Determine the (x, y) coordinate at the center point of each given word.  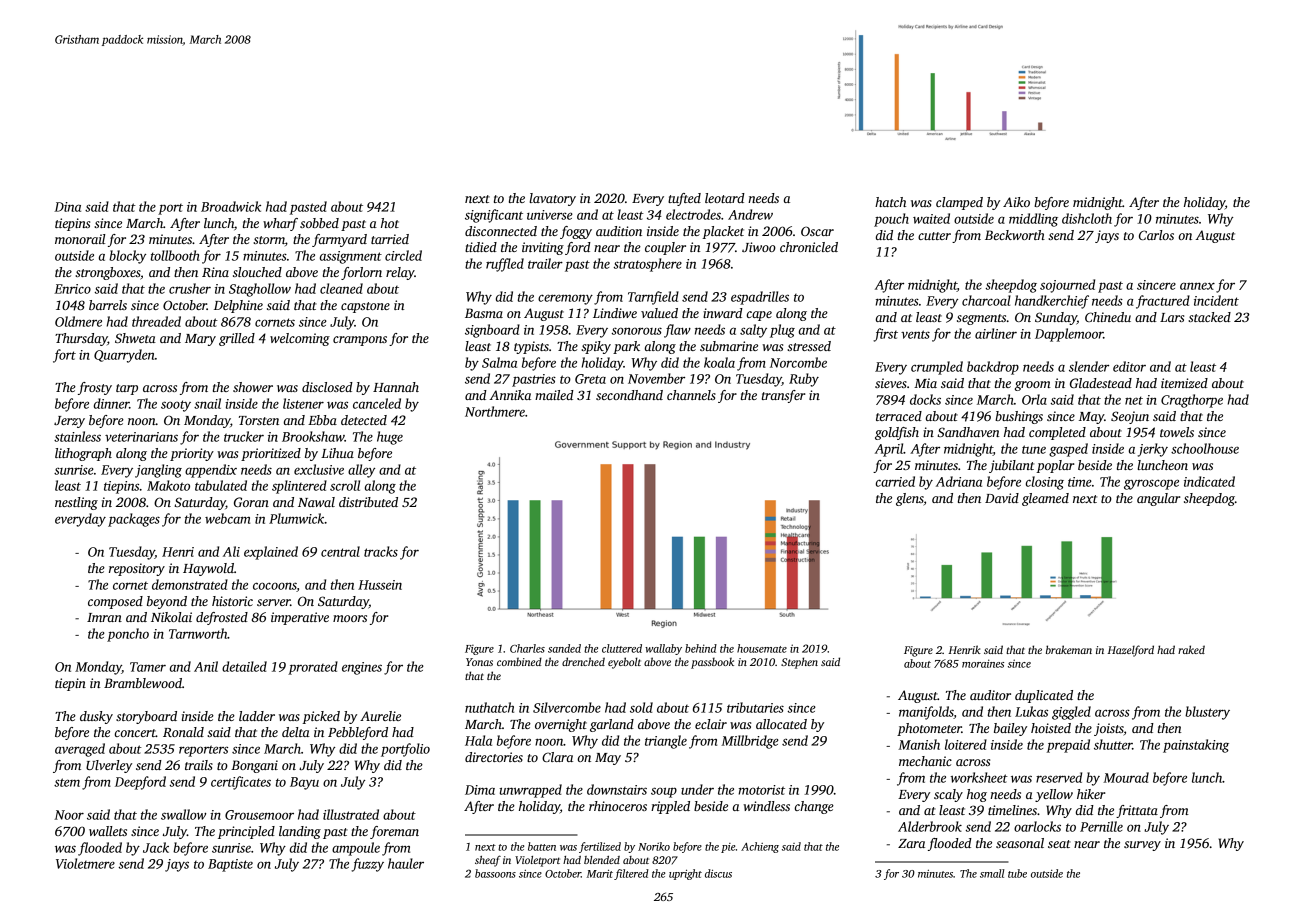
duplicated (1044, 696)
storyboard (146, 717)
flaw (677, 331)
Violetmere (85, 863)
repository (137, 569)
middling (1033, 220)
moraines (983, 663)
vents (915, 334)
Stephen (799, 663)
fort (64, 356)
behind (701, 648)
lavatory (553, 199)
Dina (67, 207)
